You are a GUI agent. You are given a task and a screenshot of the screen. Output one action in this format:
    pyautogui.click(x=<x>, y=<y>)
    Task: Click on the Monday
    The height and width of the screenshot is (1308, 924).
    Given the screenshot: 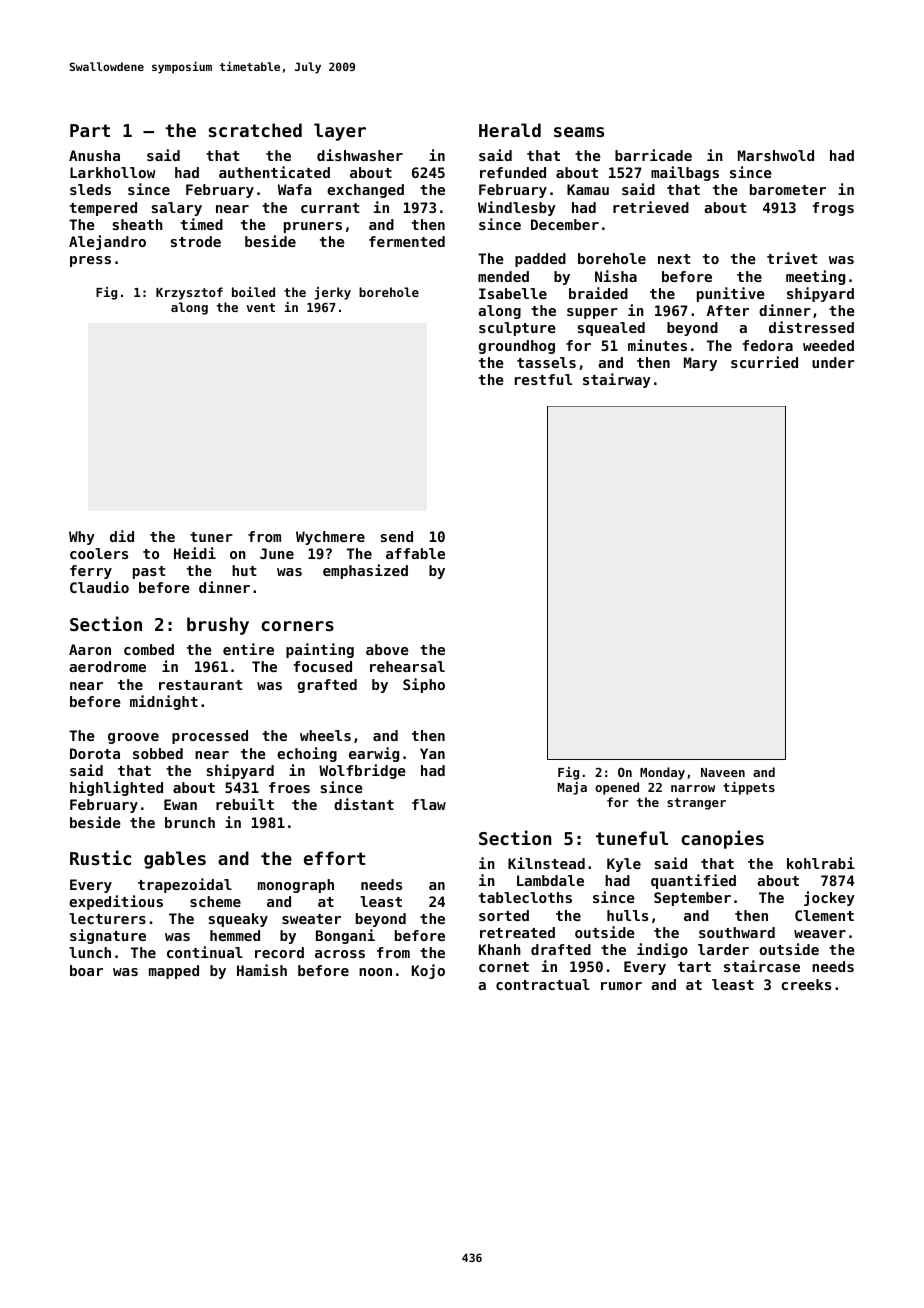 What is the action you would take?
    pyautogui.click(x=662, y=773)
